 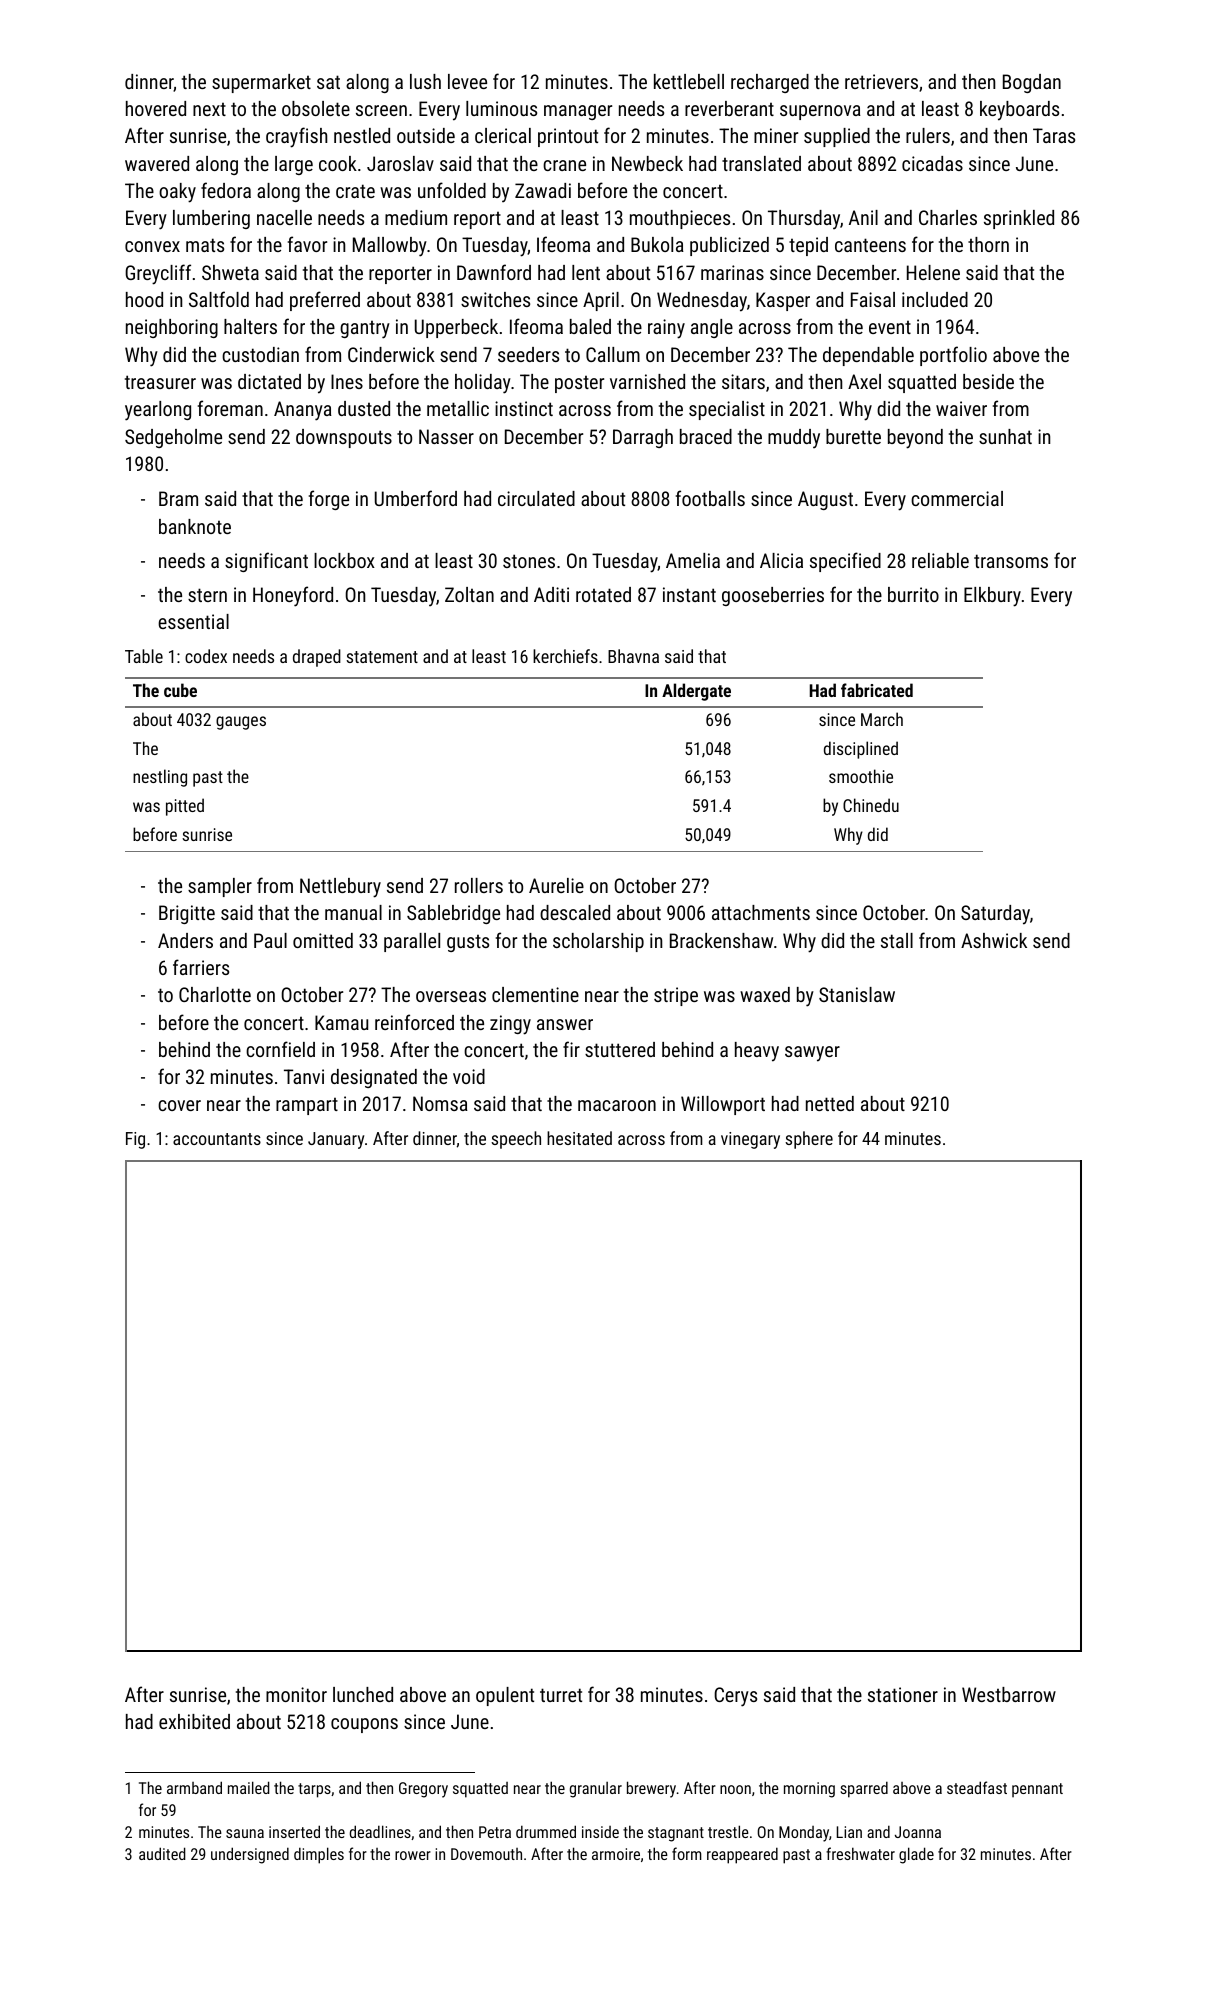 What do you see at coordinates (157, 163) in the screenshot?
I see `wavered` at bounding box center [157, 163].
